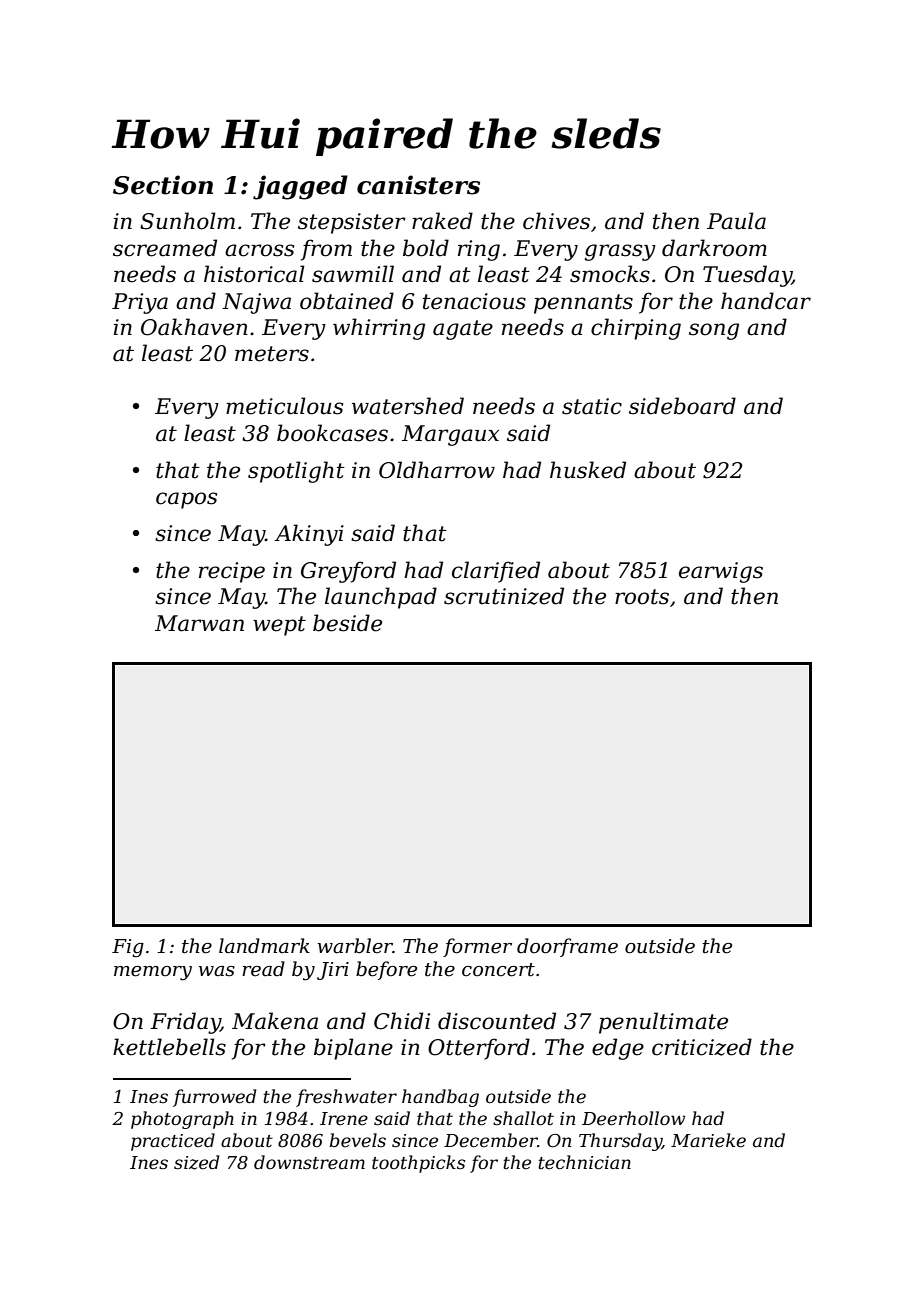 The image size is (924, 1311). What do you see at coordinates (714, 248) in the image?
I see `darkroom` at bounding box center [714, 248].
